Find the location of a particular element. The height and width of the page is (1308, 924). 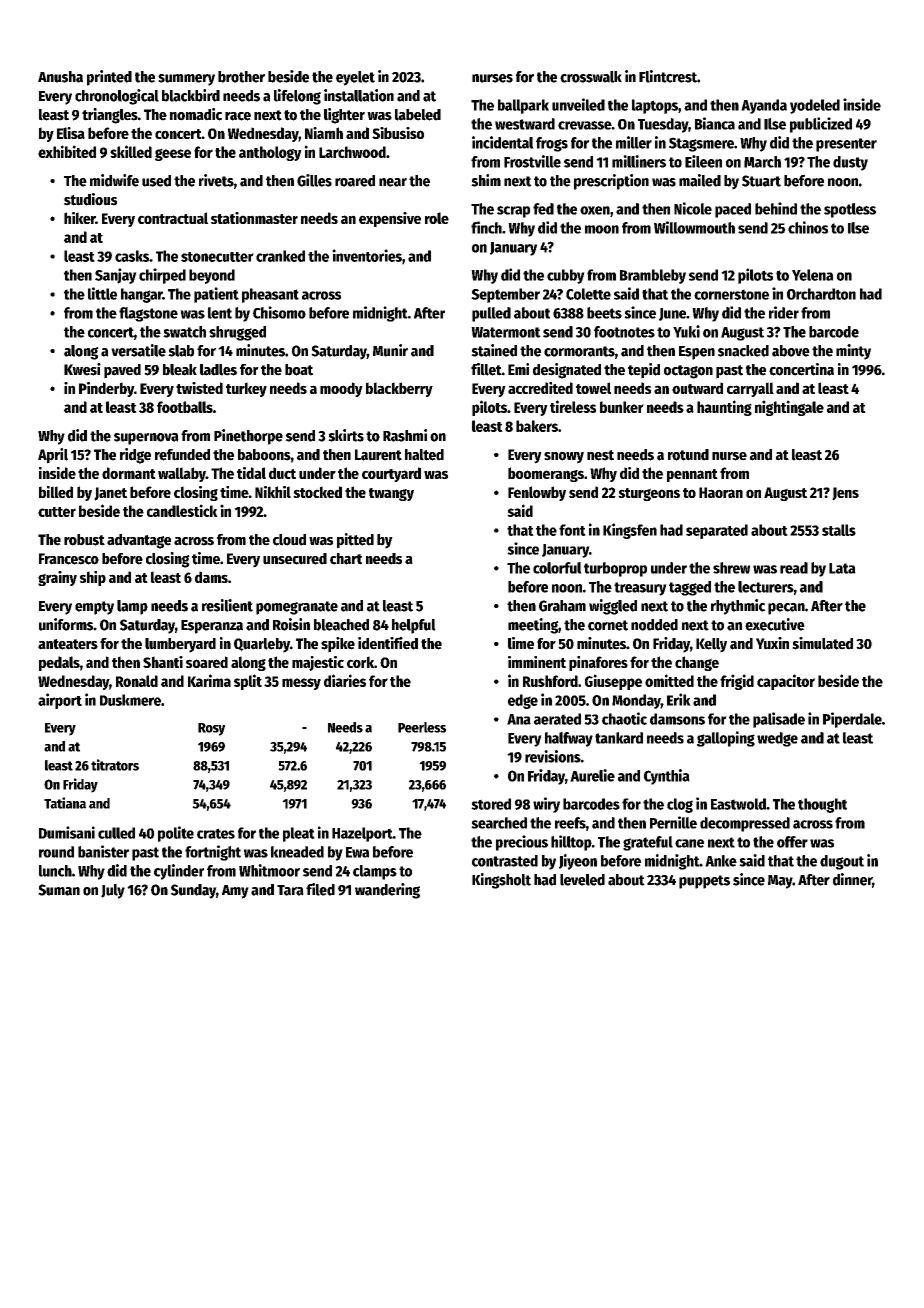

split is located at coordinates (248, 682).
